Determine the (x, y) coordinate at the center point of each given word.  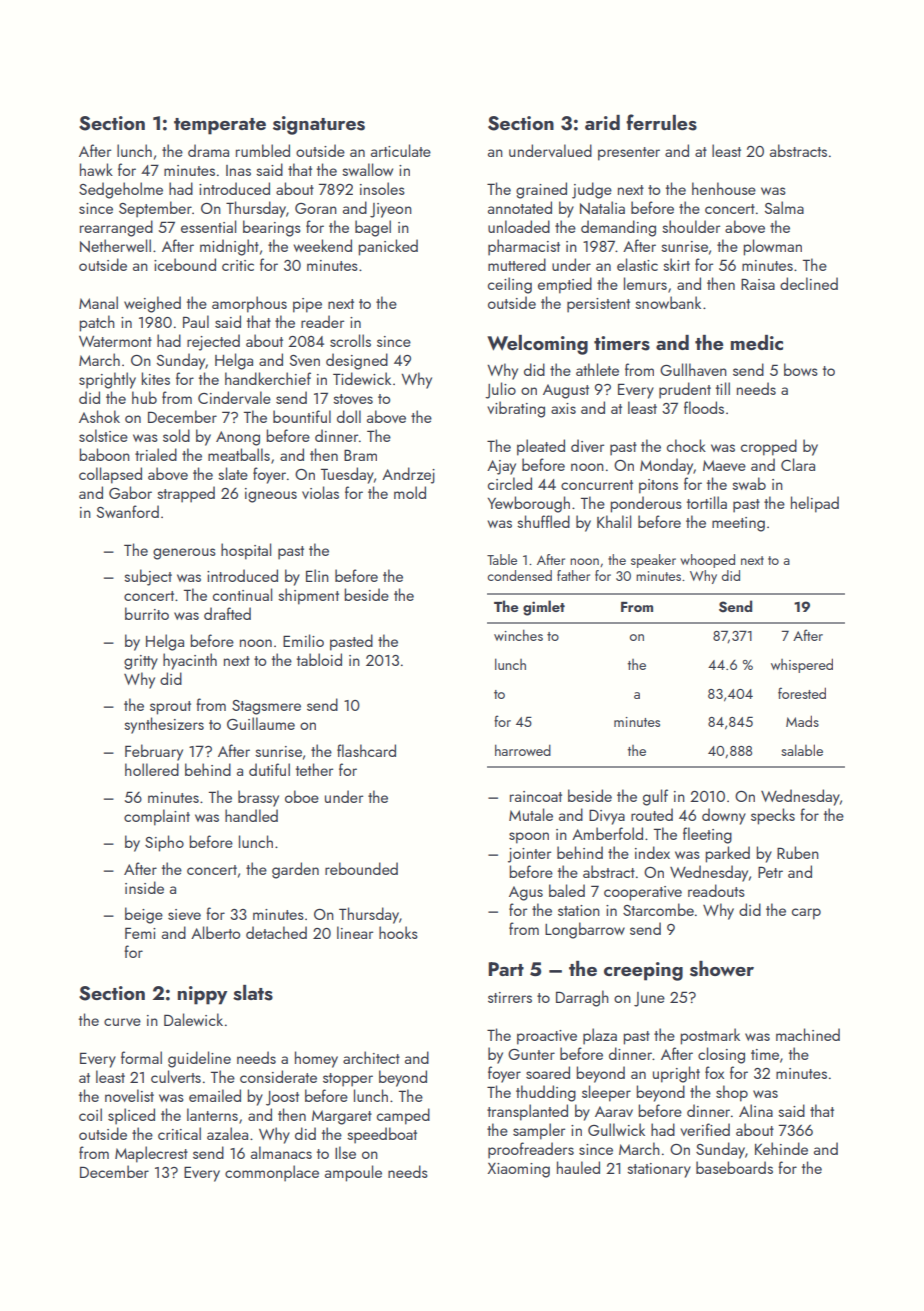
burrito (147, 613)
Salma (784, 207)
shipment (308, 596)
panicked (388, 247)
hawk (96, 169)
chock (686, 445)
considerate (278, 1076)
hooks (398, 932)
